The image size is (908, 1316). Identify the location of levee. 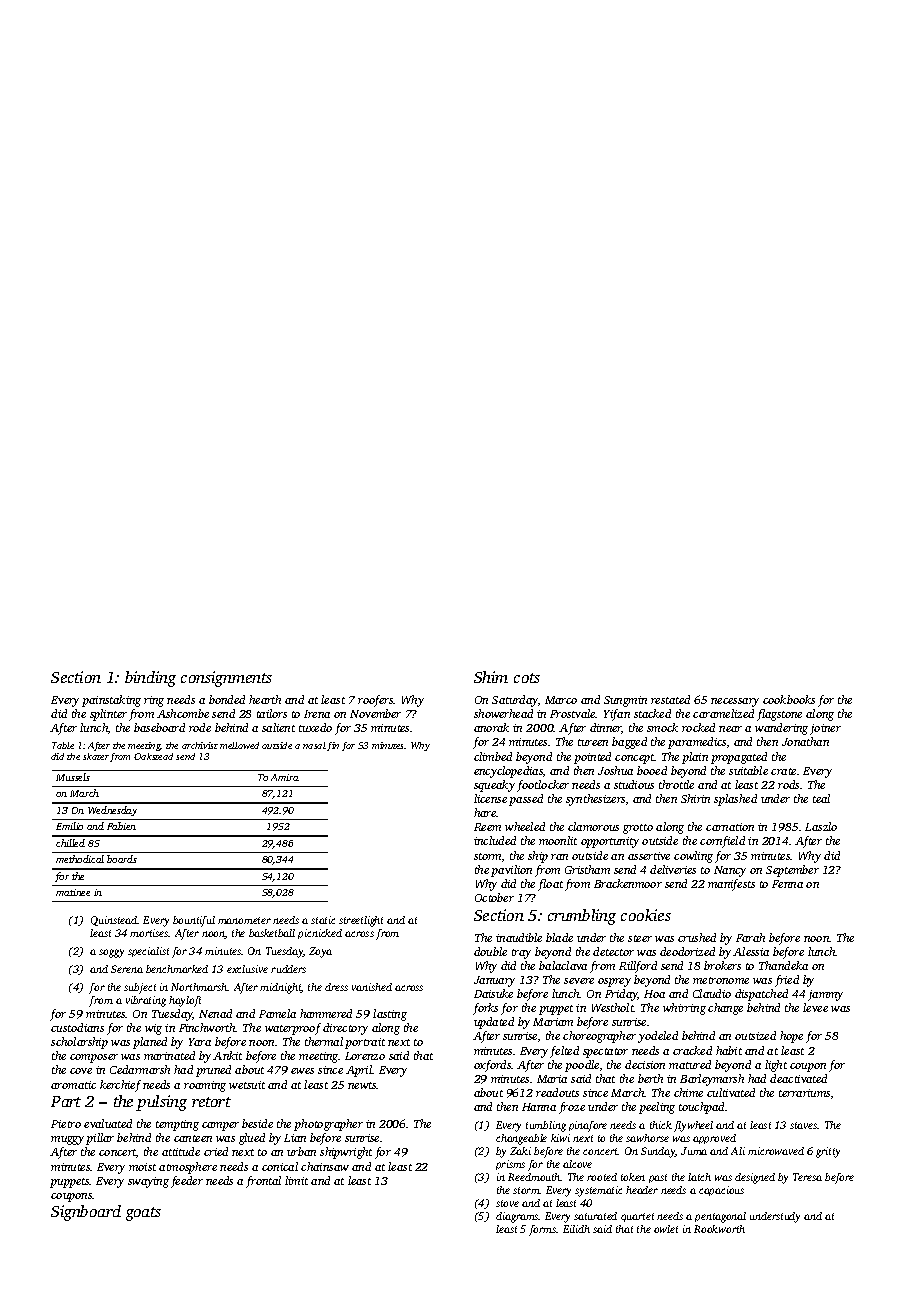
(815, 1007).
